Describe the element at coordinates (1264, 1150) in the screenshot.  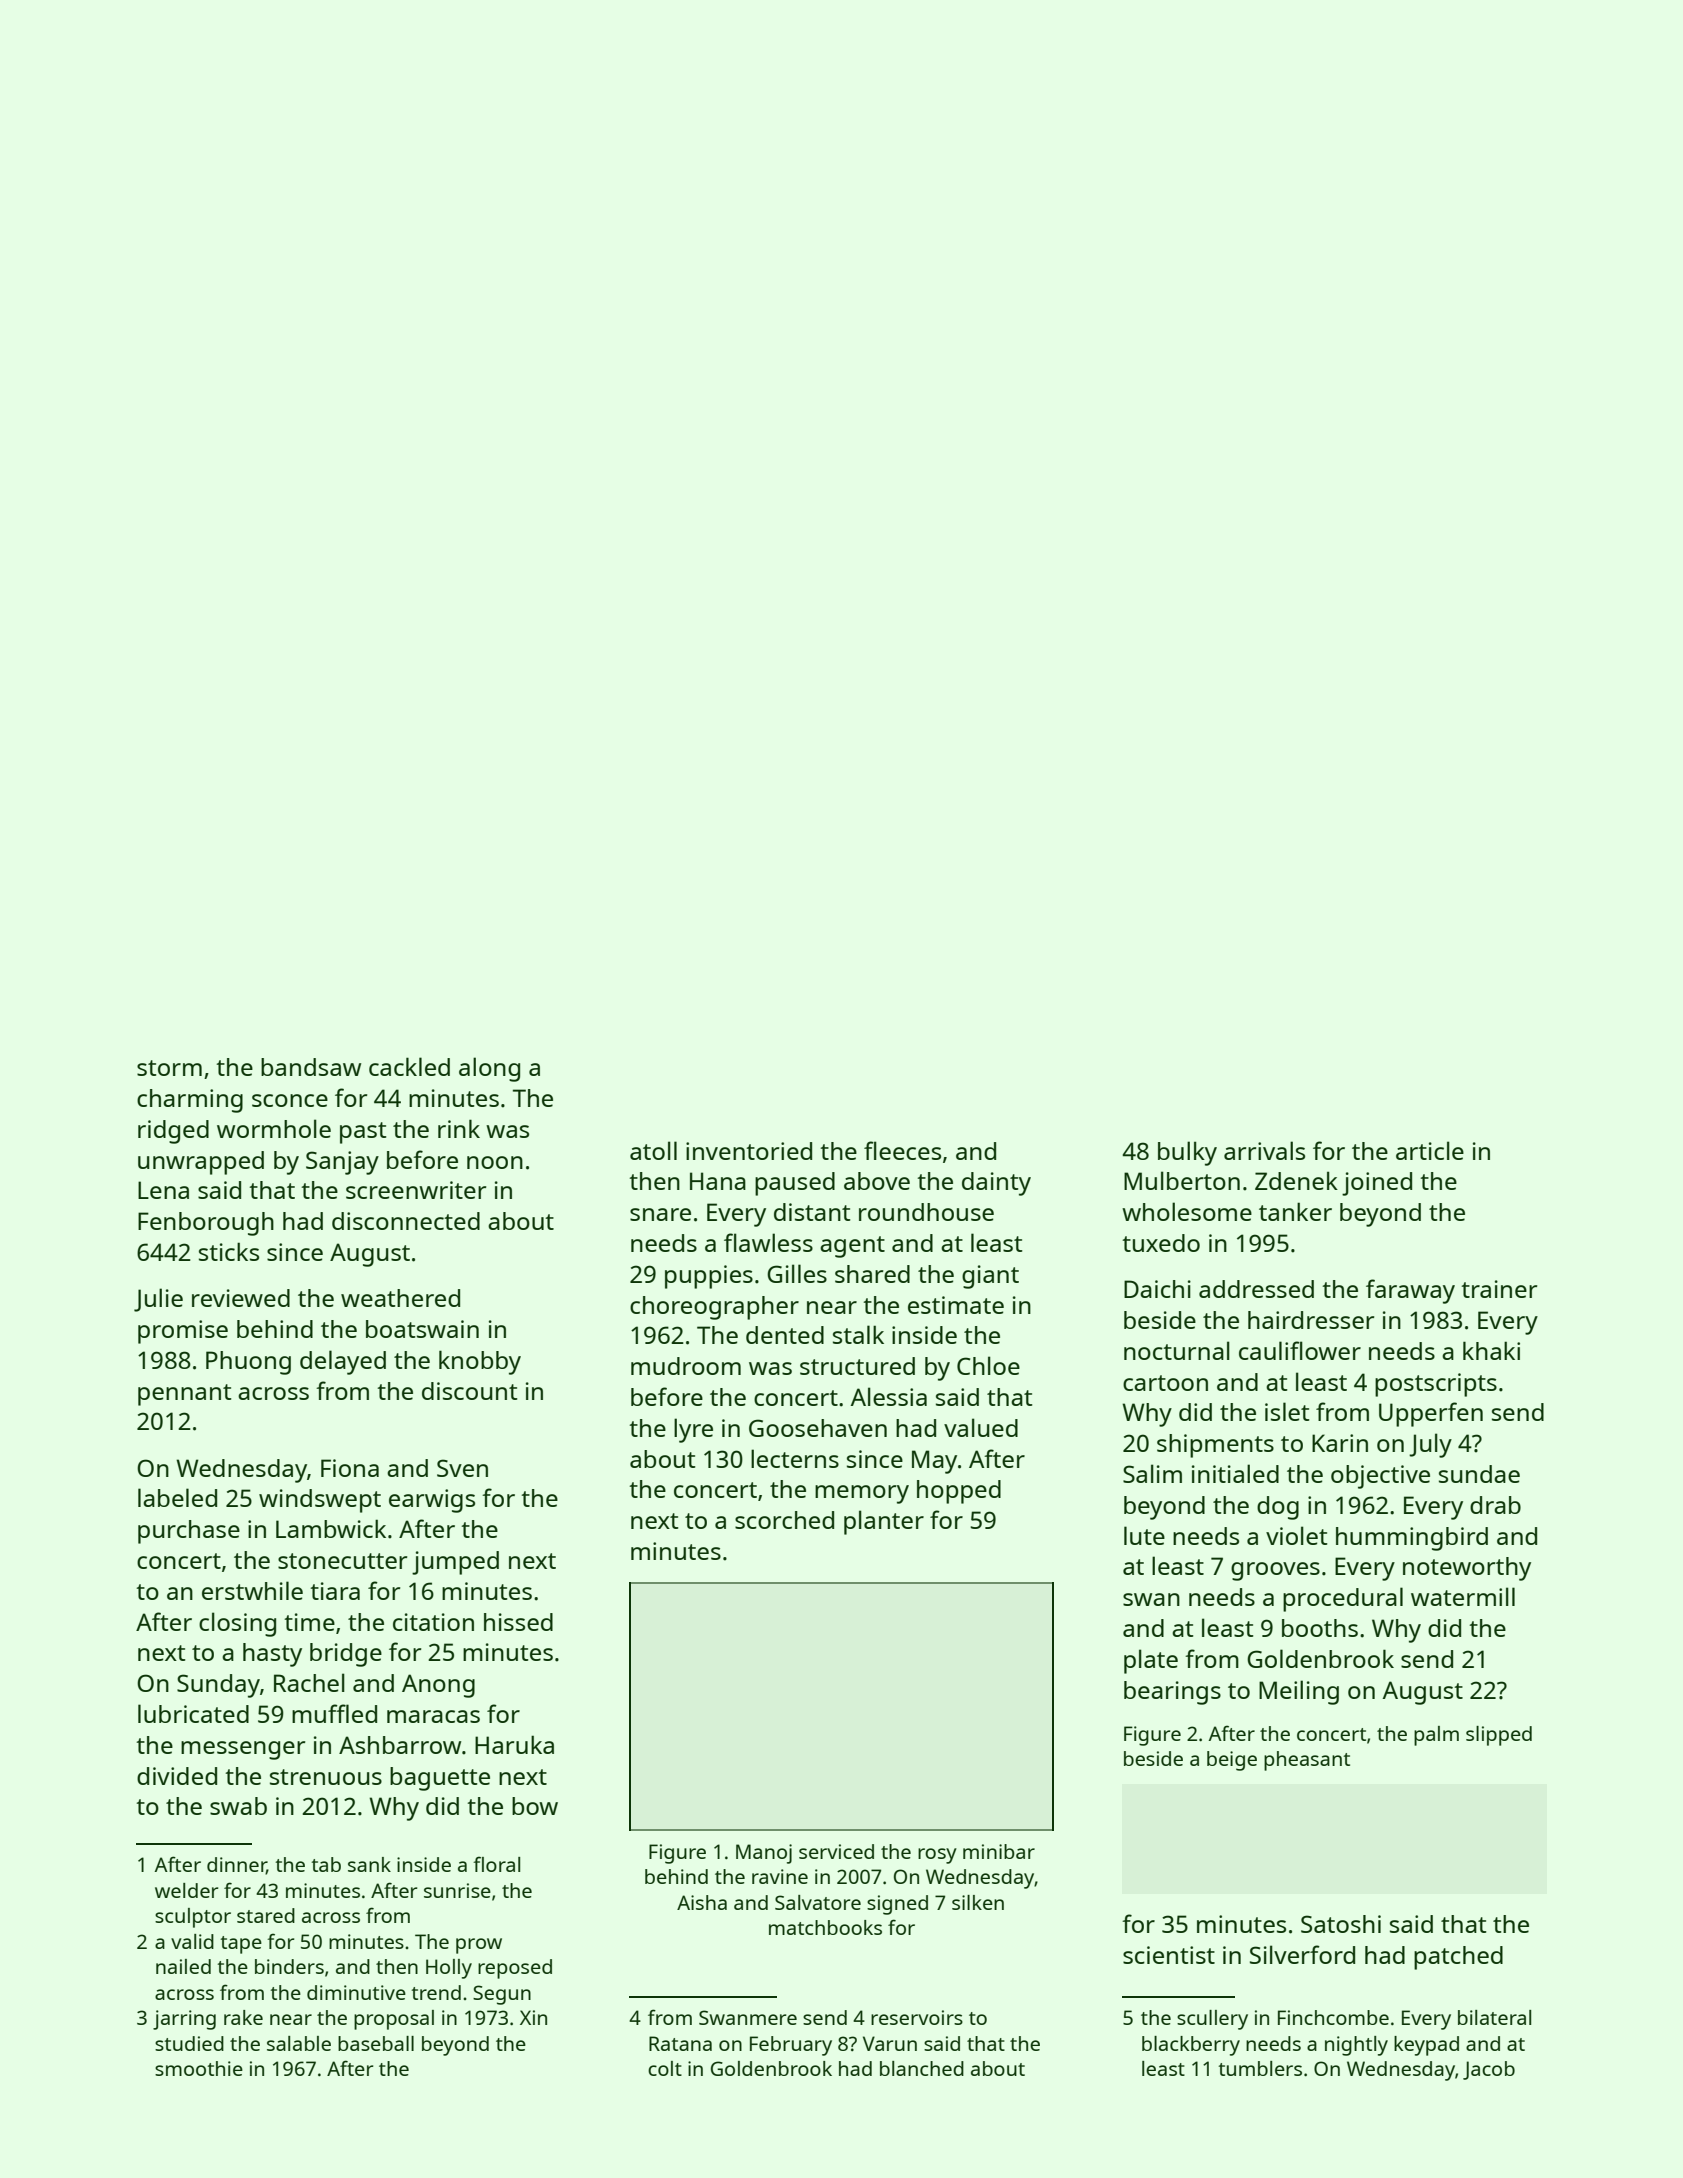
I see `arrivals` at that location.
